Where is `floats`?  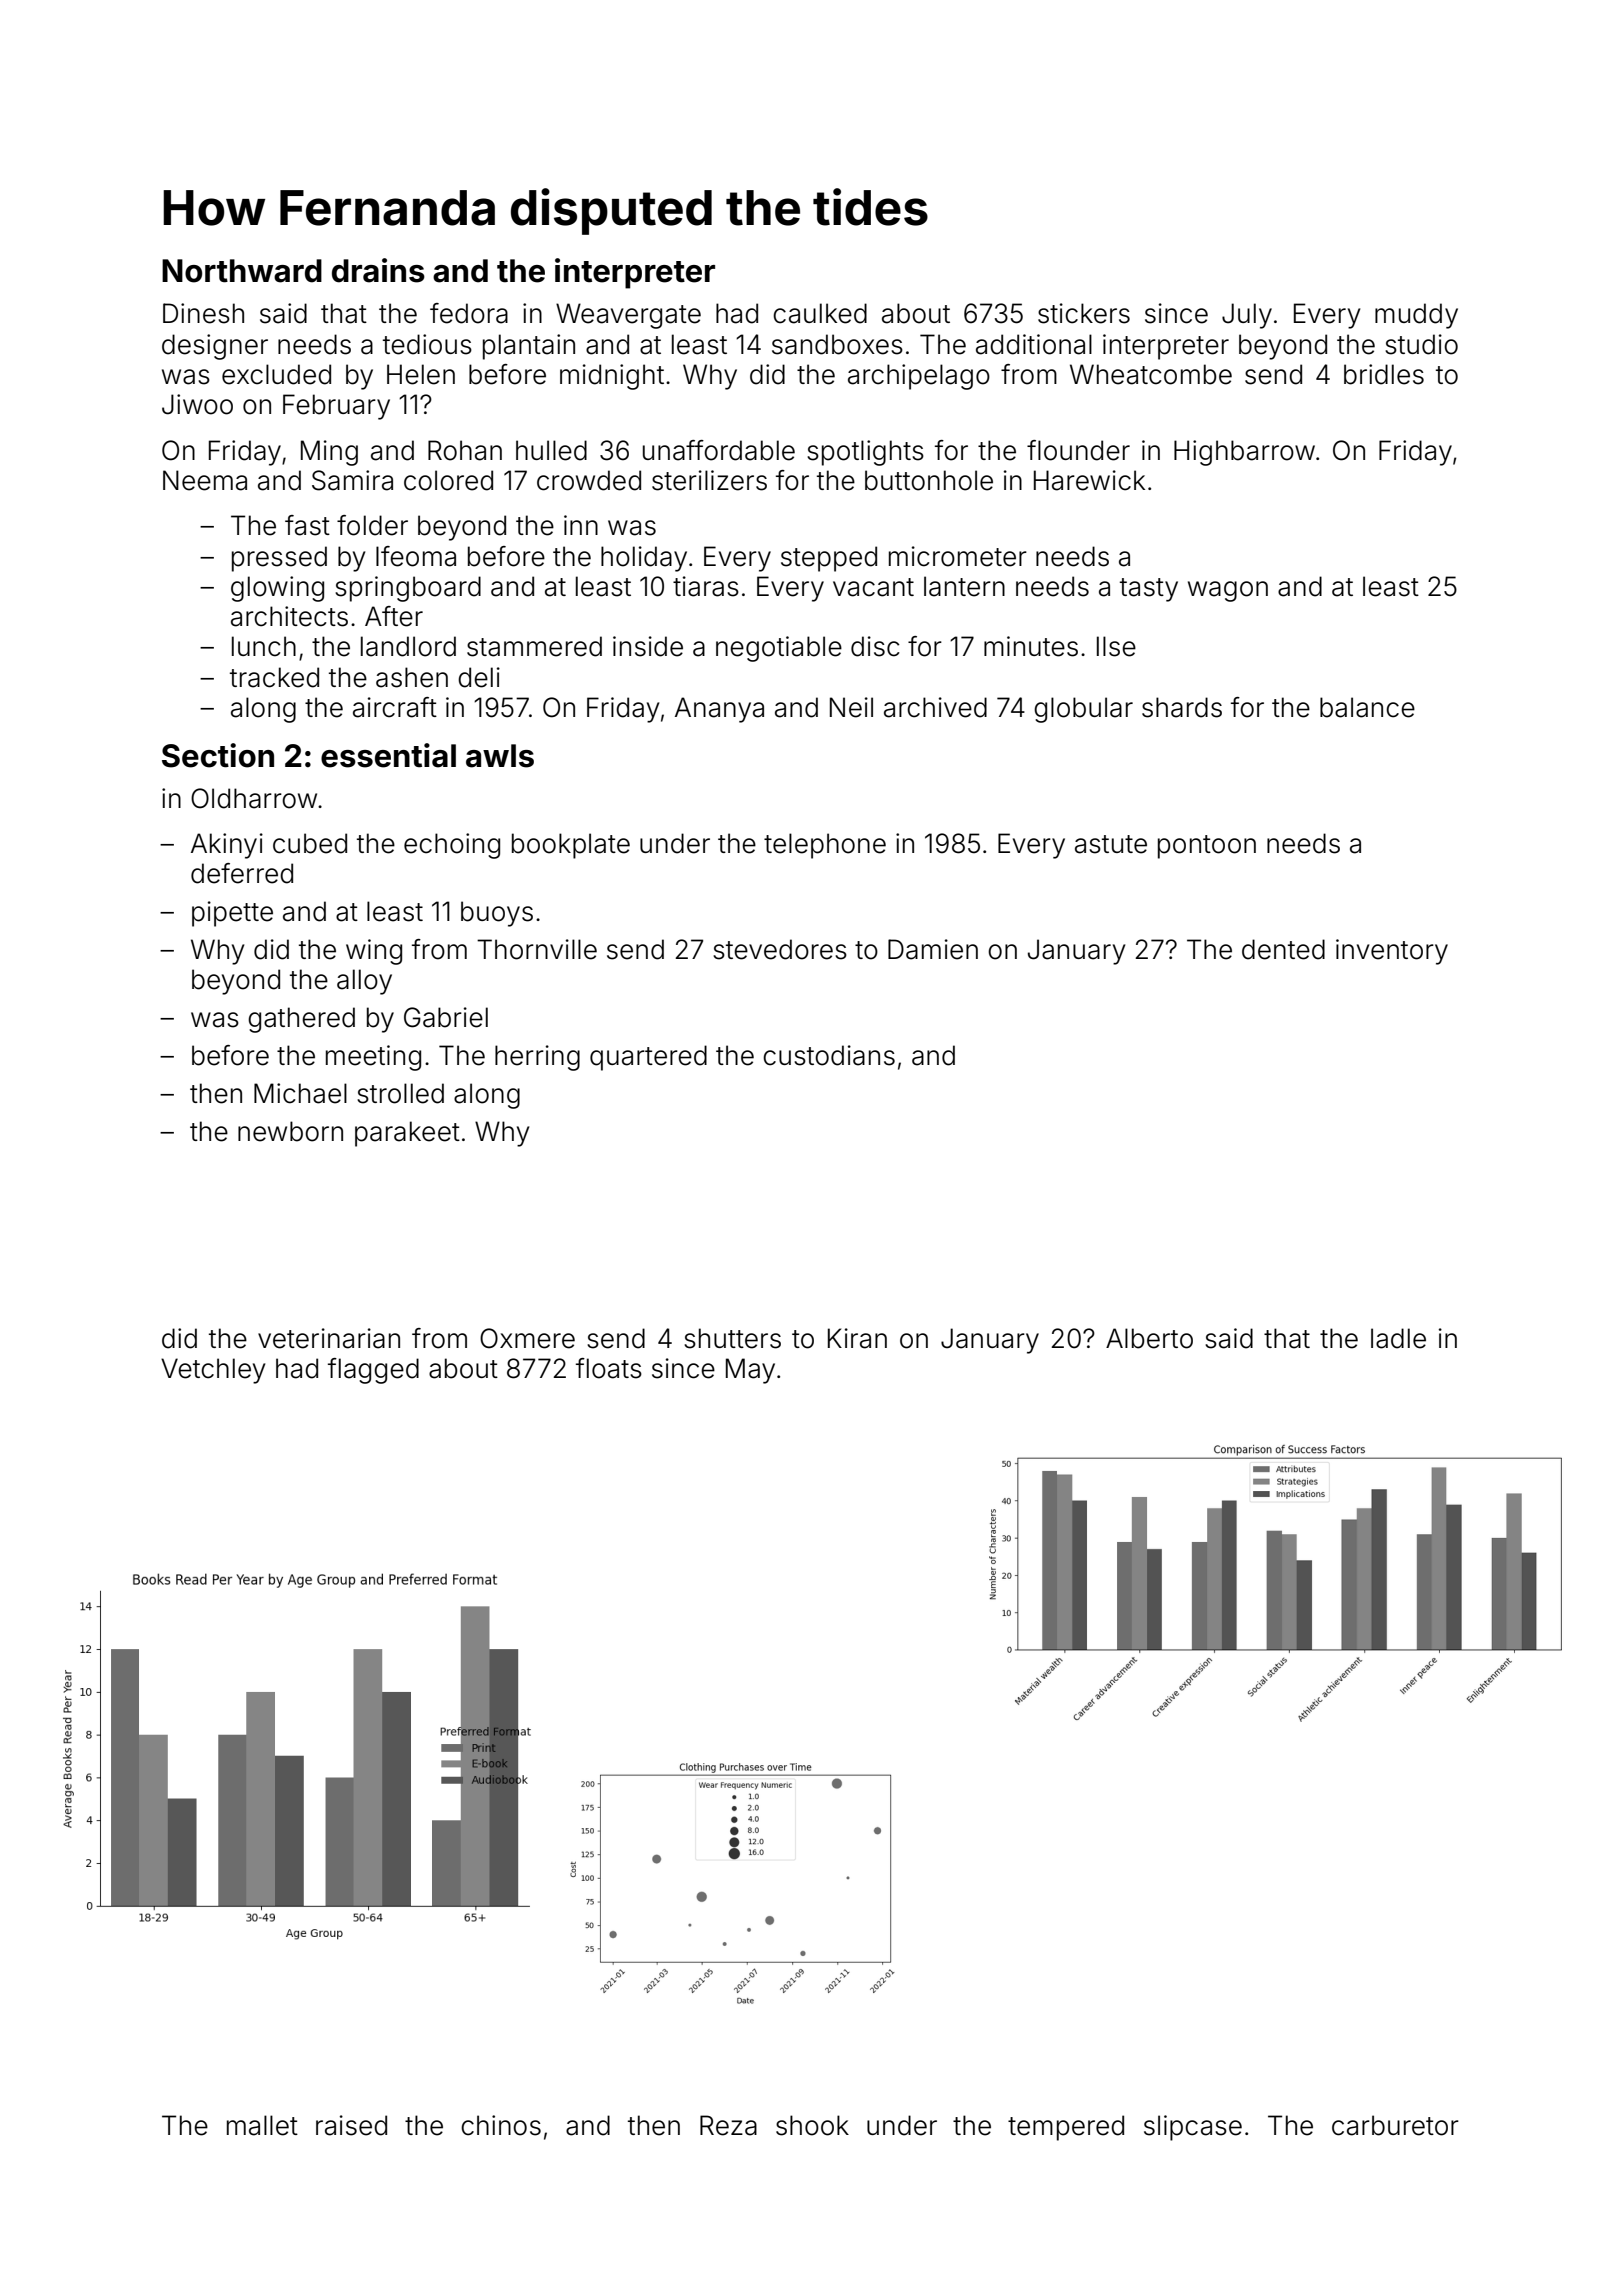 floats is located at coordinates (609, 1368).
